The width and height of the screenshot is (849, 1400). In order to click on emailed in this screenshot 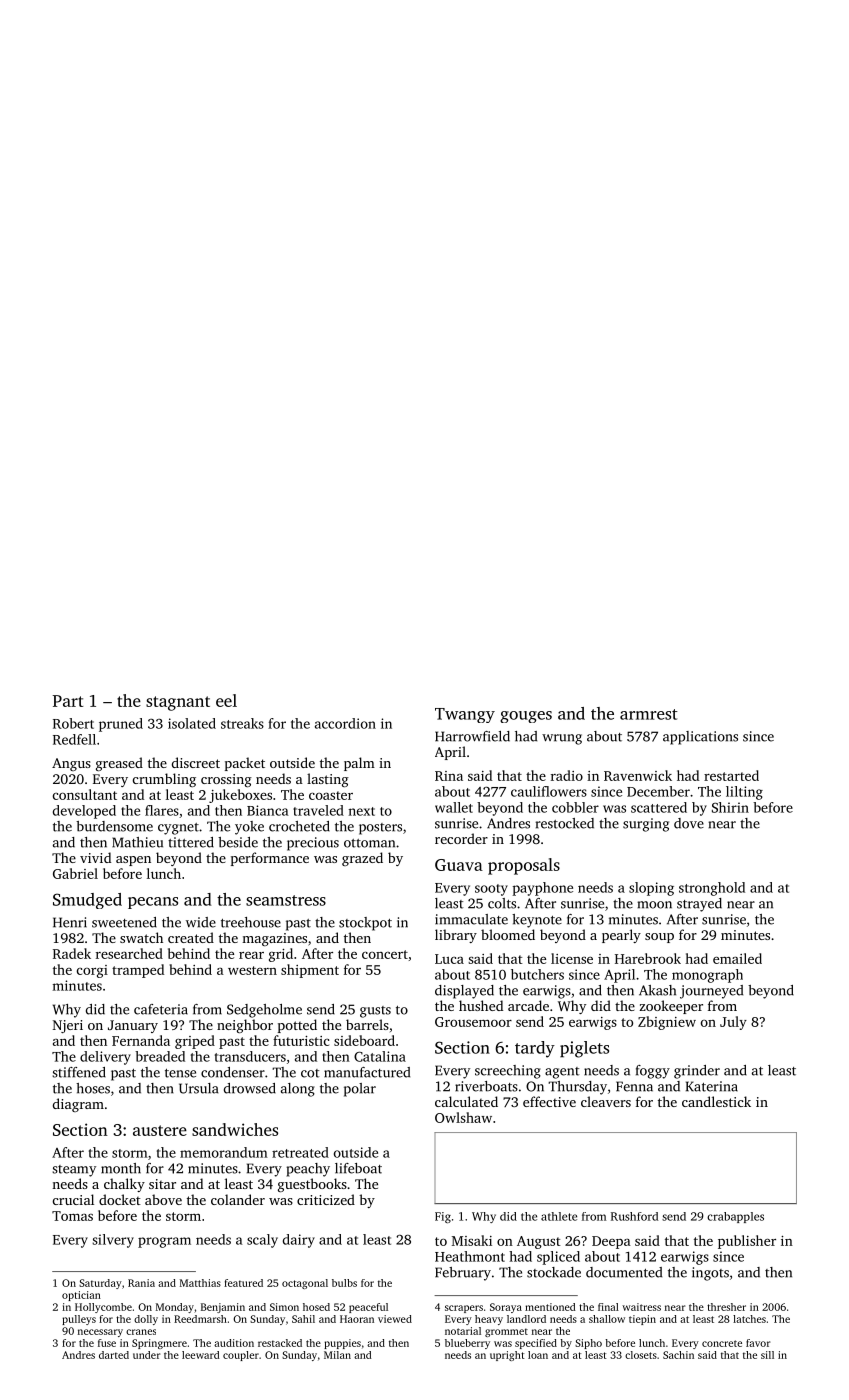, I will do `click(737, 958)`.
